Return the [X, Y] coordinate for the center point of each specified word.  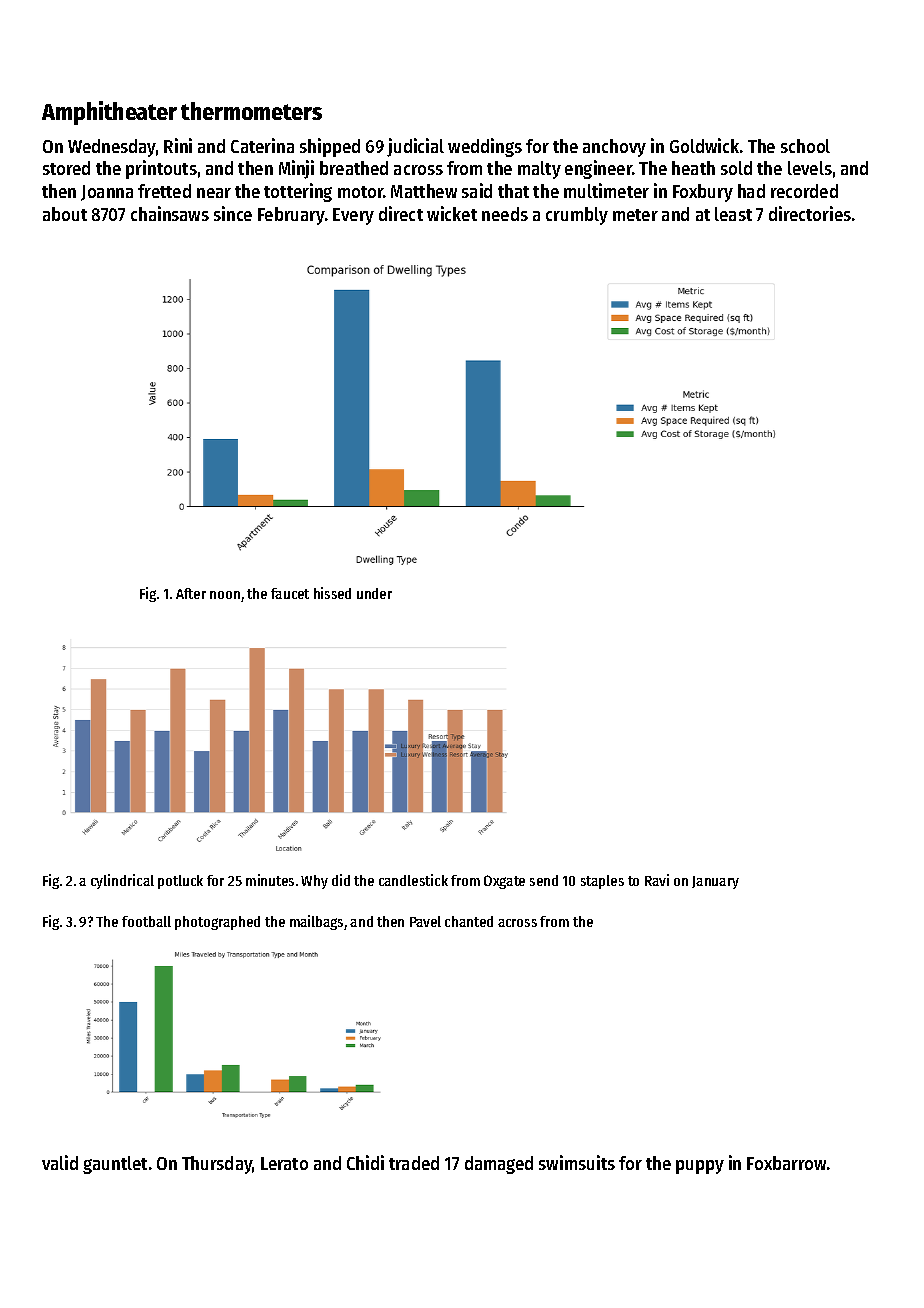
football [146, 921]
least [733, 214]
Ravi [657, 880]
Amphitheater [109, 113]
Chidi [365, 1162]
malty [539, 170]
